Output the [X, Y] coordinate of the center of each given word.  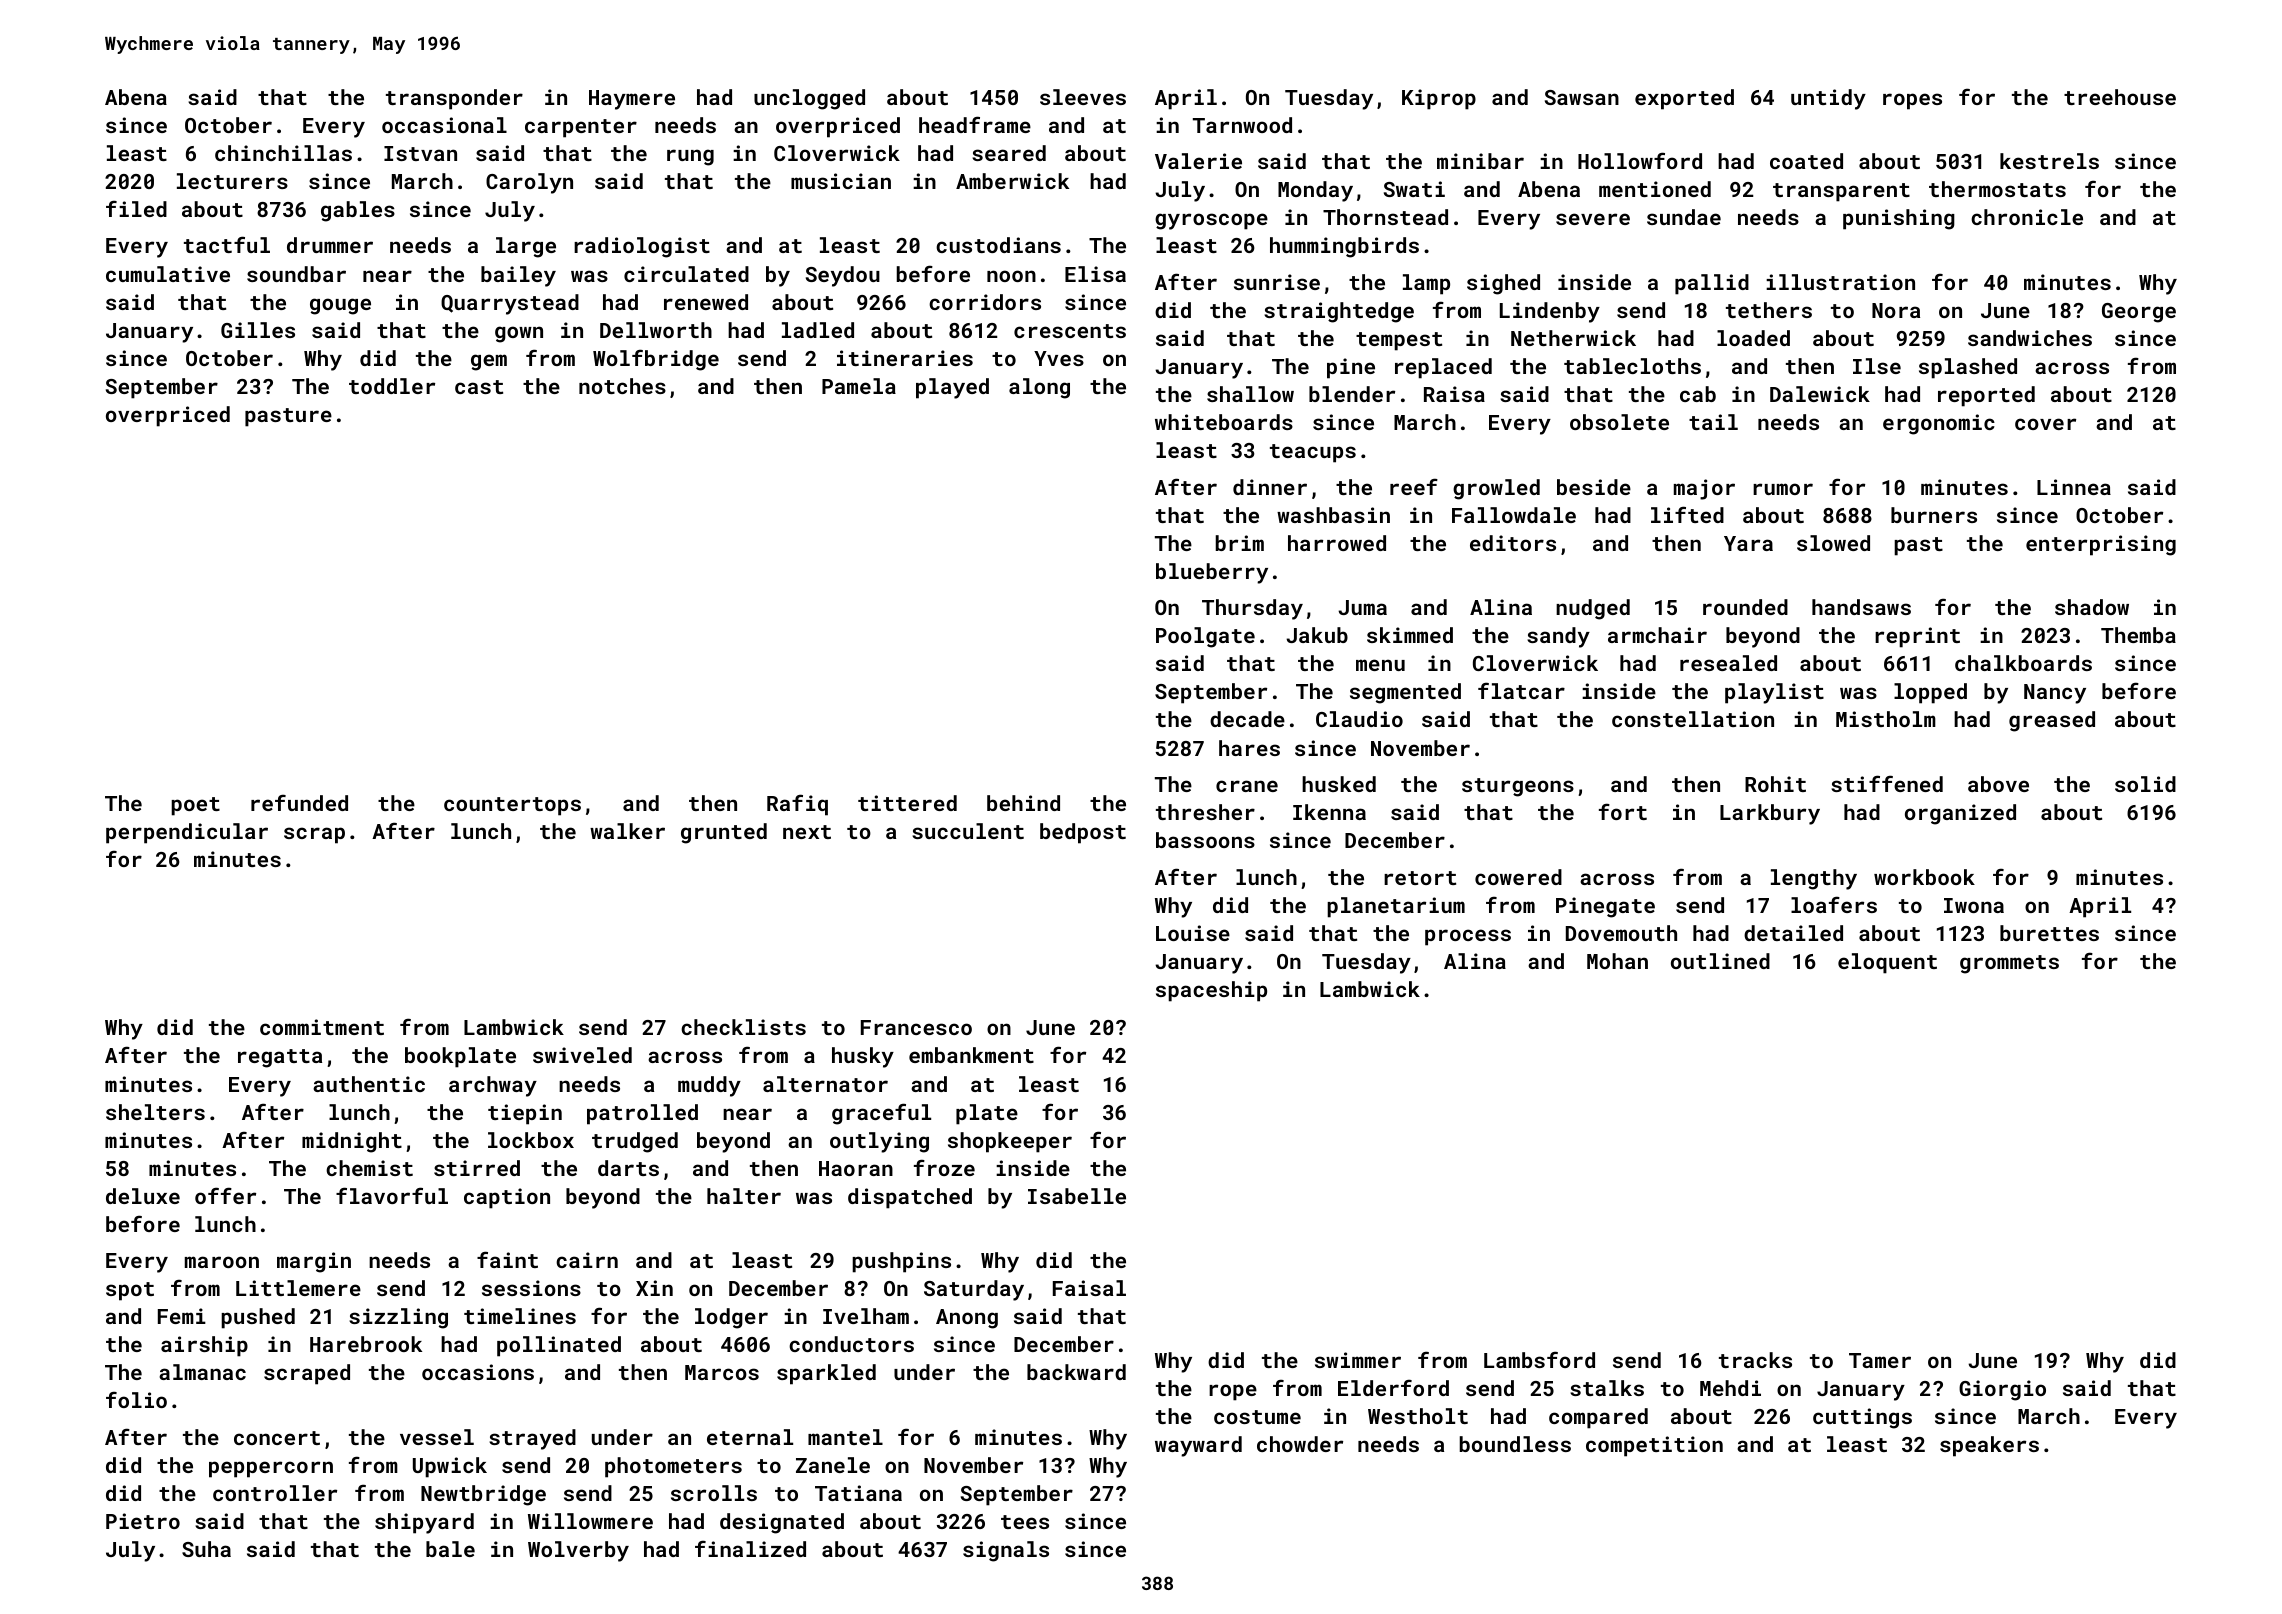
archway [493, 1086]
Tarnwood [1242, 125]
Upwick [450, 1467]
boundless [1515, 1444]
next [807, 832]
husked [1339, 784]
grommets [2009, 964]
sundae [1684, 217]
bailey [518, 276]
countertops [512, 806]
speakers [1989, 1446]
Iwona [1974, 905]
